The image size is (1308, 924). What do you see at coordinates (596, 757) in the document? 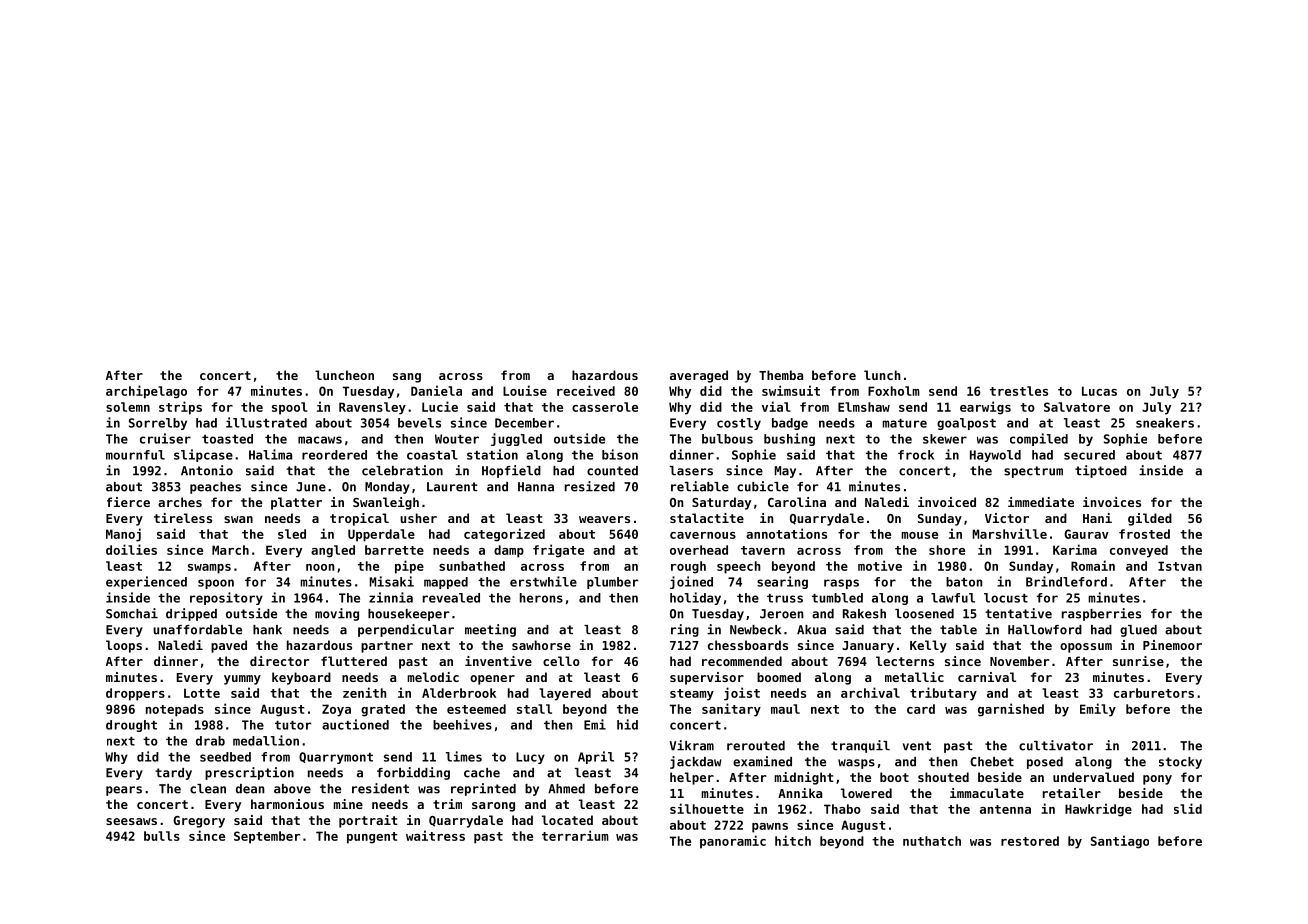
I see `April` at bounding box center [596, 757].
